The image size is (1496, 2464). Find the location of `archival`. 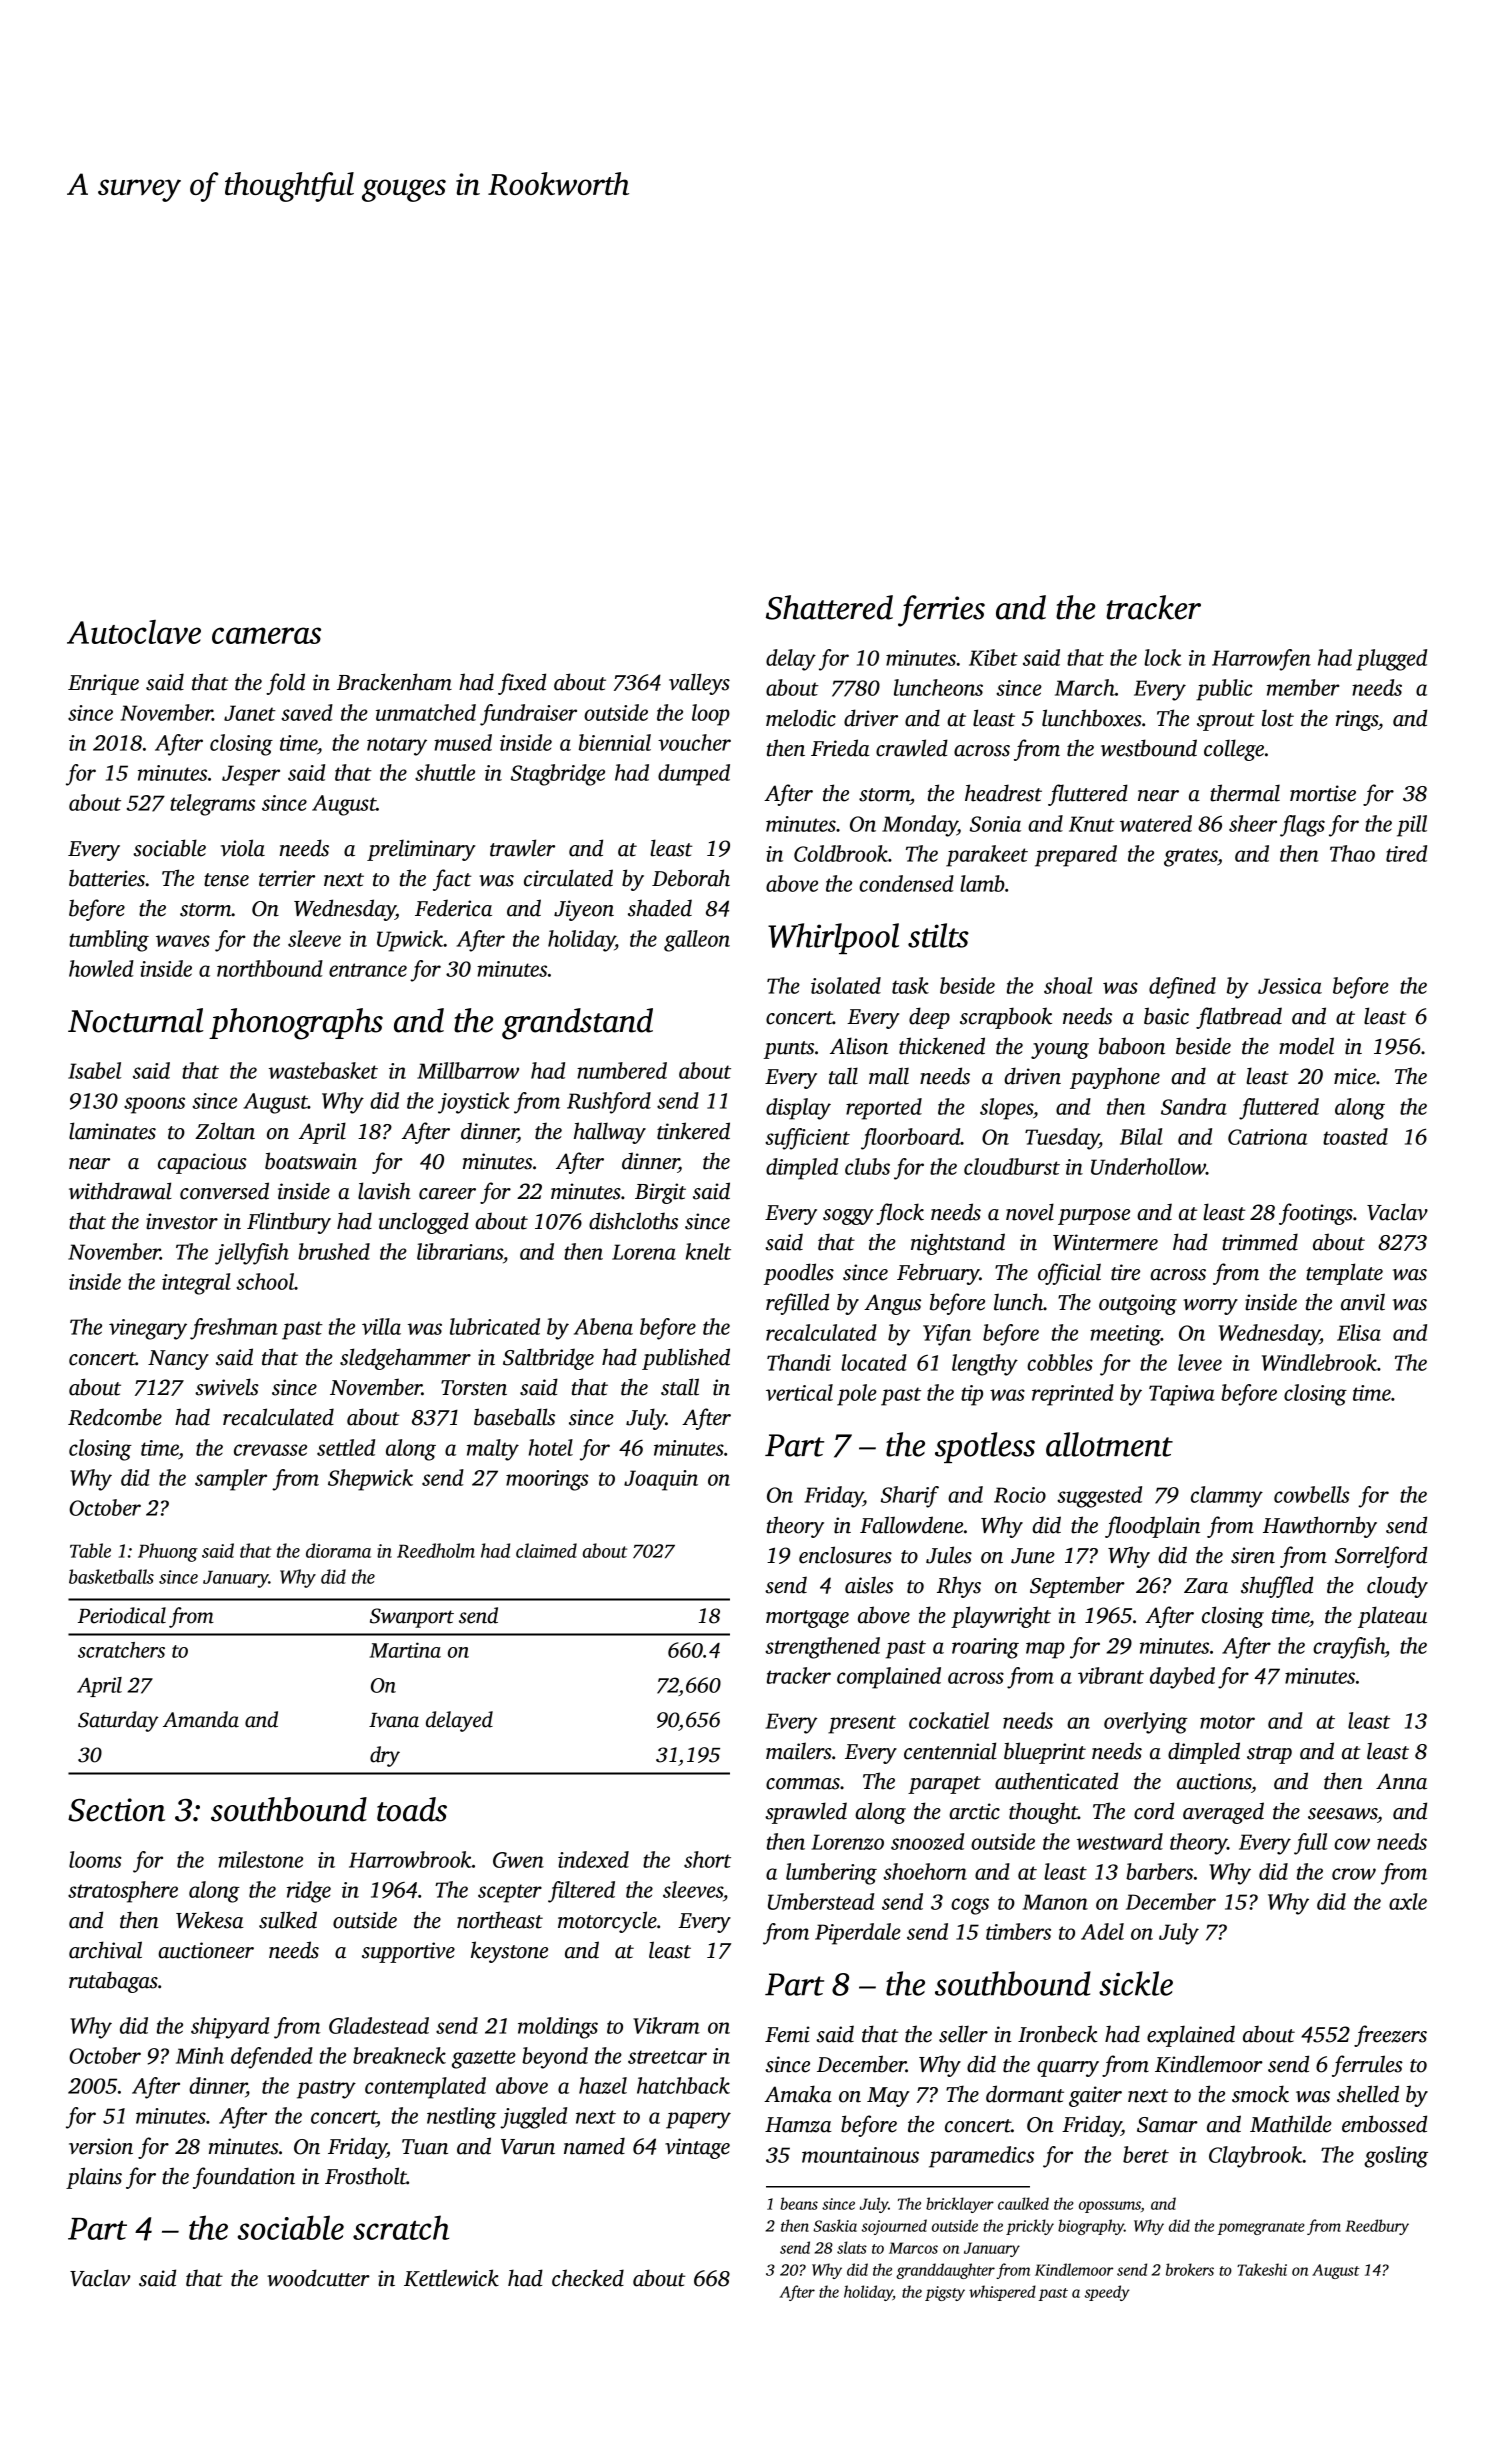

archival is located at coordinates (105, 1950).
